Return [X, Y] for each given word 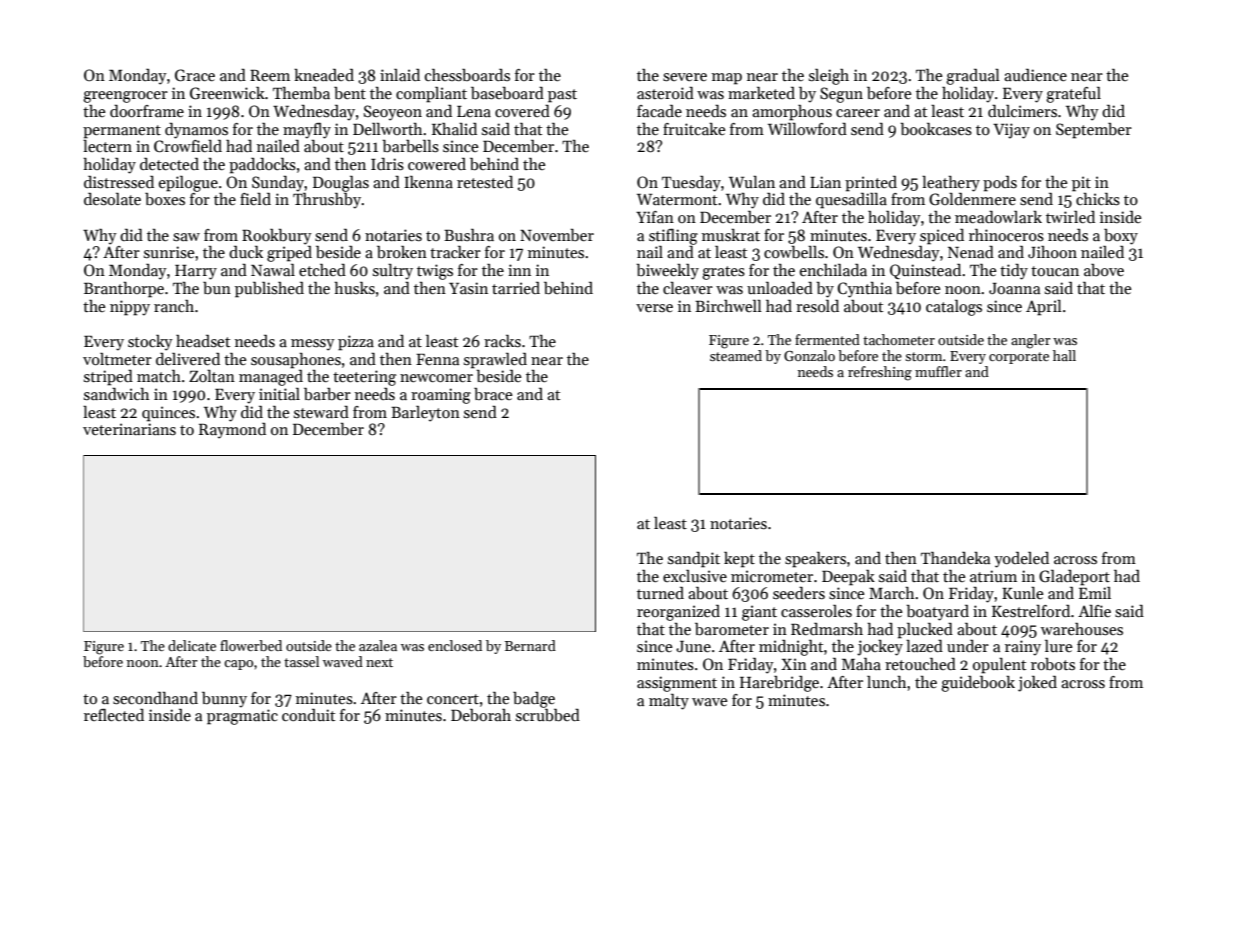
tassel [301, 661]
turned [660, 593]
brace [493, 394]
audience [1035, 75]
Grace [195, 75]
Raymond [232, 431]
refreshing [880, 373]
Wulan [752, 182]
